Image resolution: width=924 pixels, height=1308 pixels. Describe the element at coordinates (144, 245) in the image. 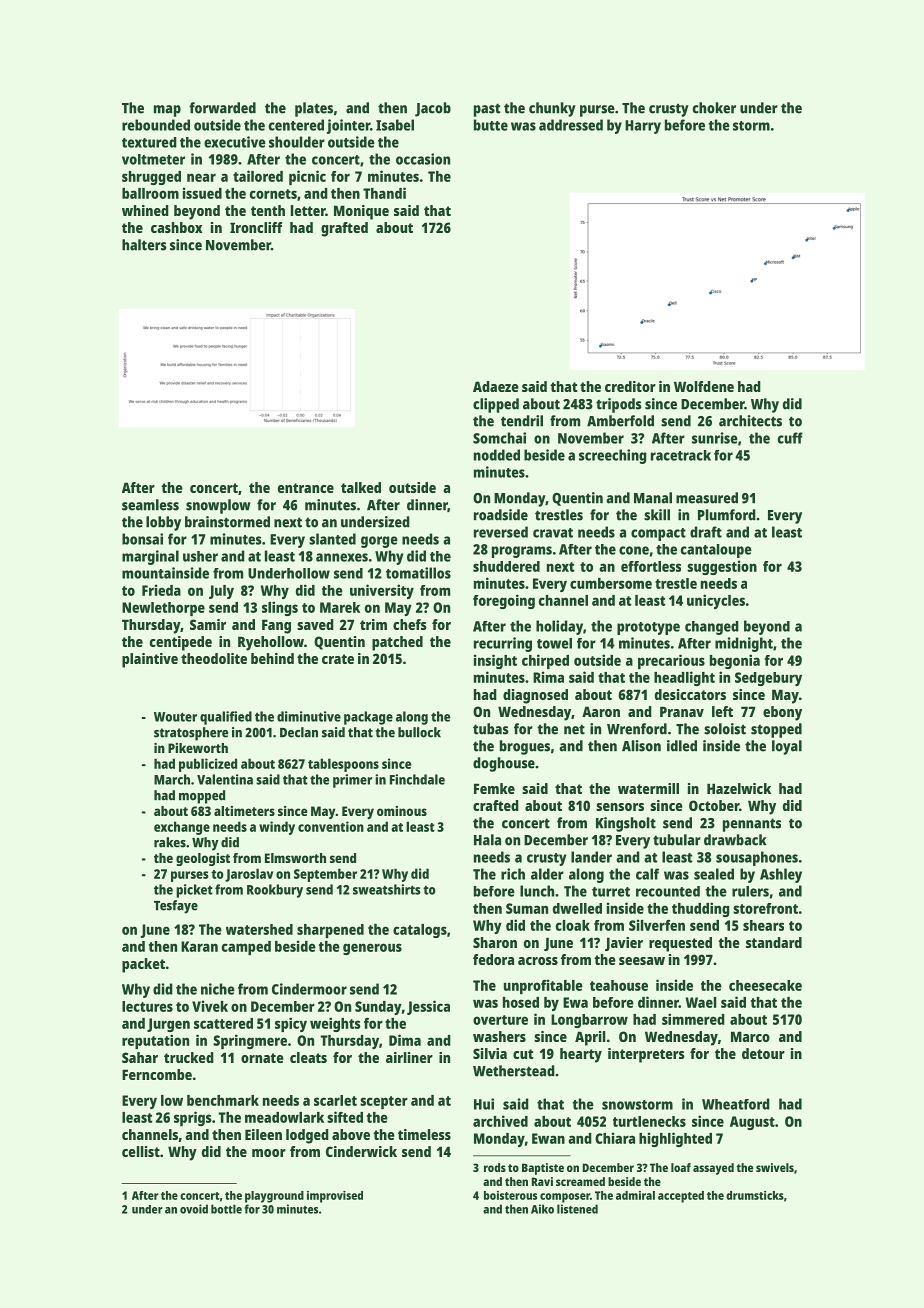

I see `halters` at that location.
